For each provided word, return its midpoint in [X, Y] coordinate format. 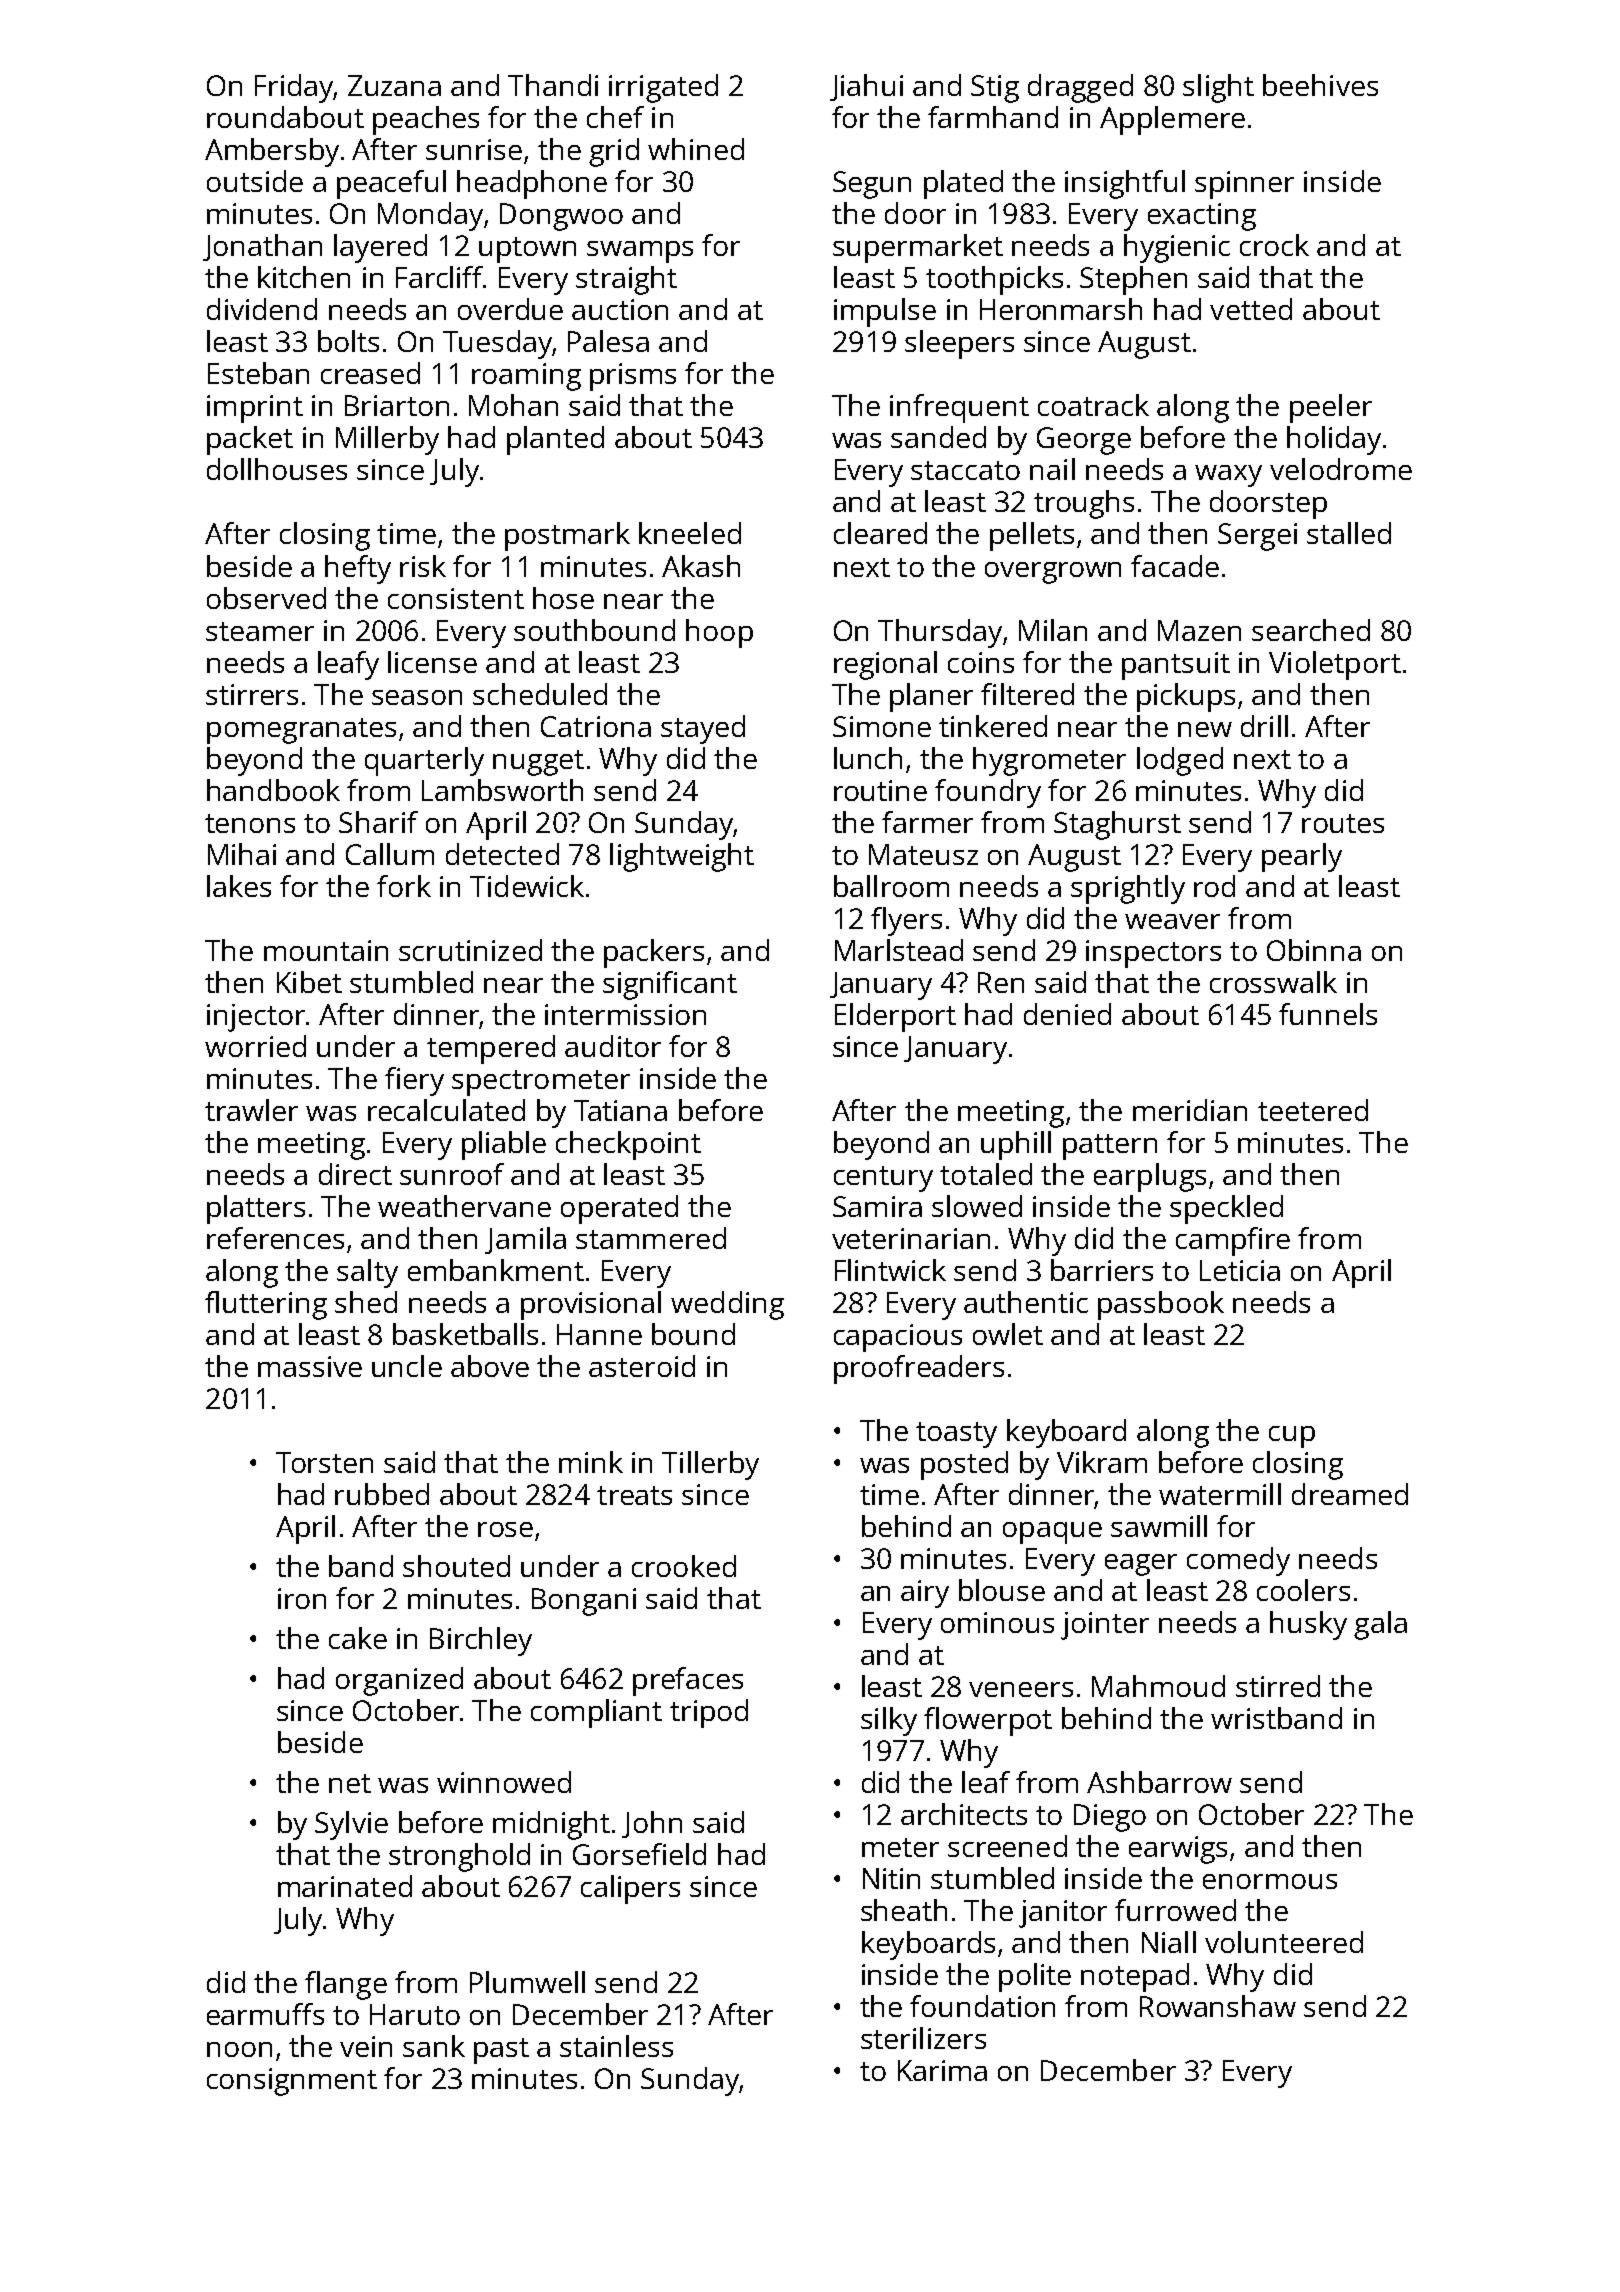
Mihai [242, 854]
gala [1380, 1625]
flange [346, 1985]
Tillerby [710, 1465]
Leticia [1240, 1270]
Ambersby [272, 152]
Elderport [895, 1017]
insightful [1125, 184]
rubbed [382, 1494]
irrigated [663, 88]
